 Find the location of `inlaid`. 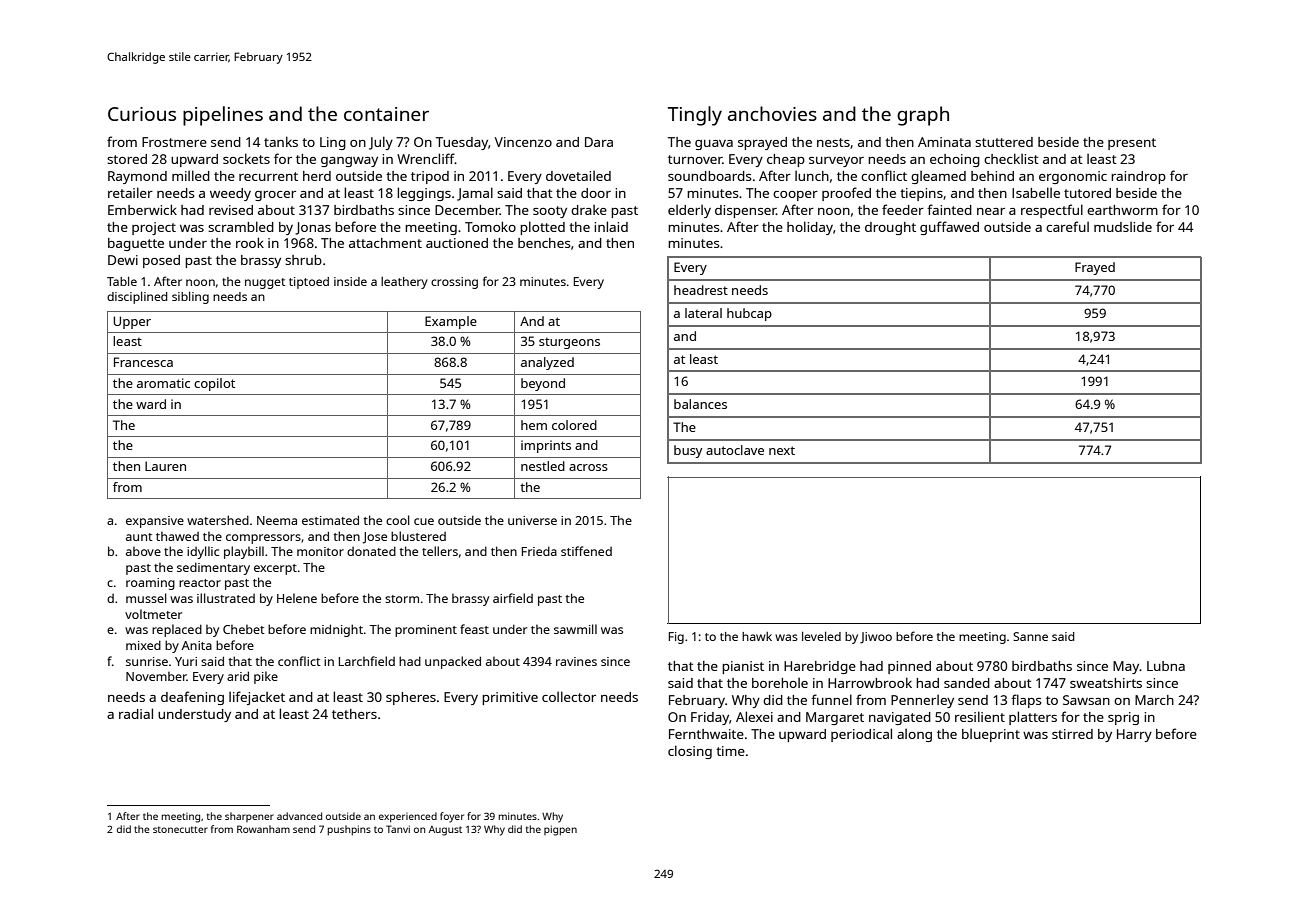

inlaid is located at coordinates (611, 226).
